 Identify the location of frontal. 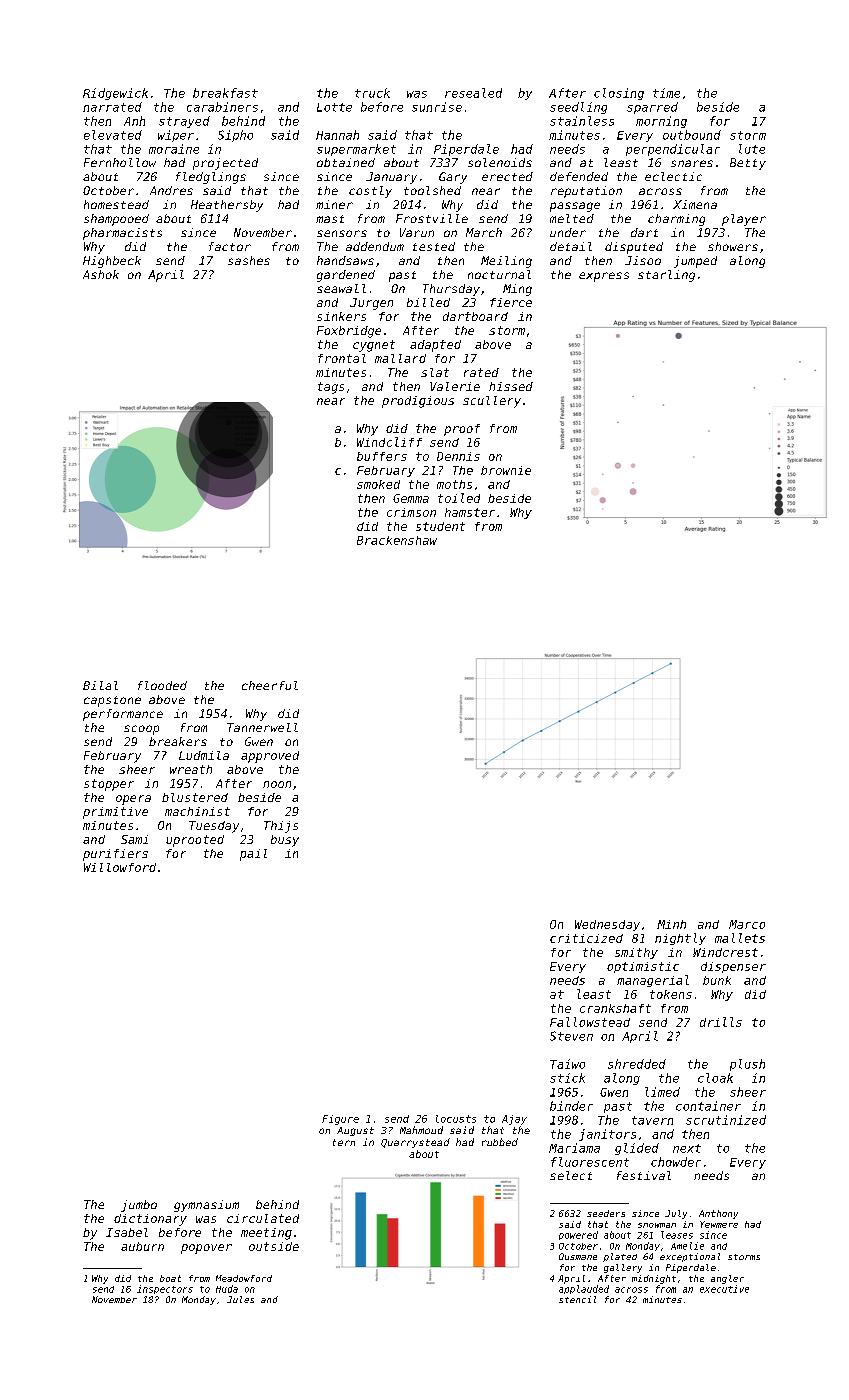
(342, 358).
